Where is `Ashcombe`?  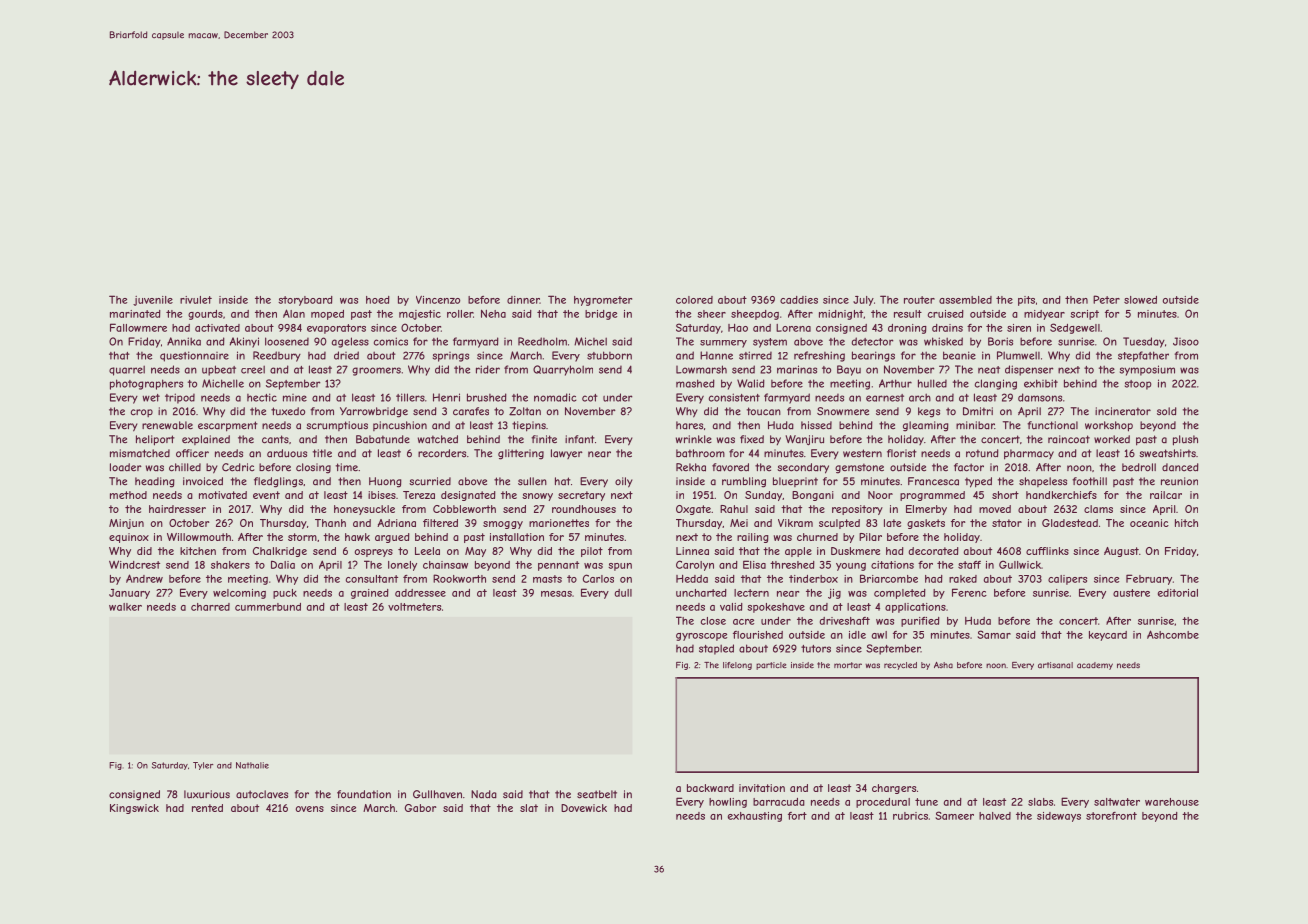 Ashcombe is located at coordinates (1173, 634).
